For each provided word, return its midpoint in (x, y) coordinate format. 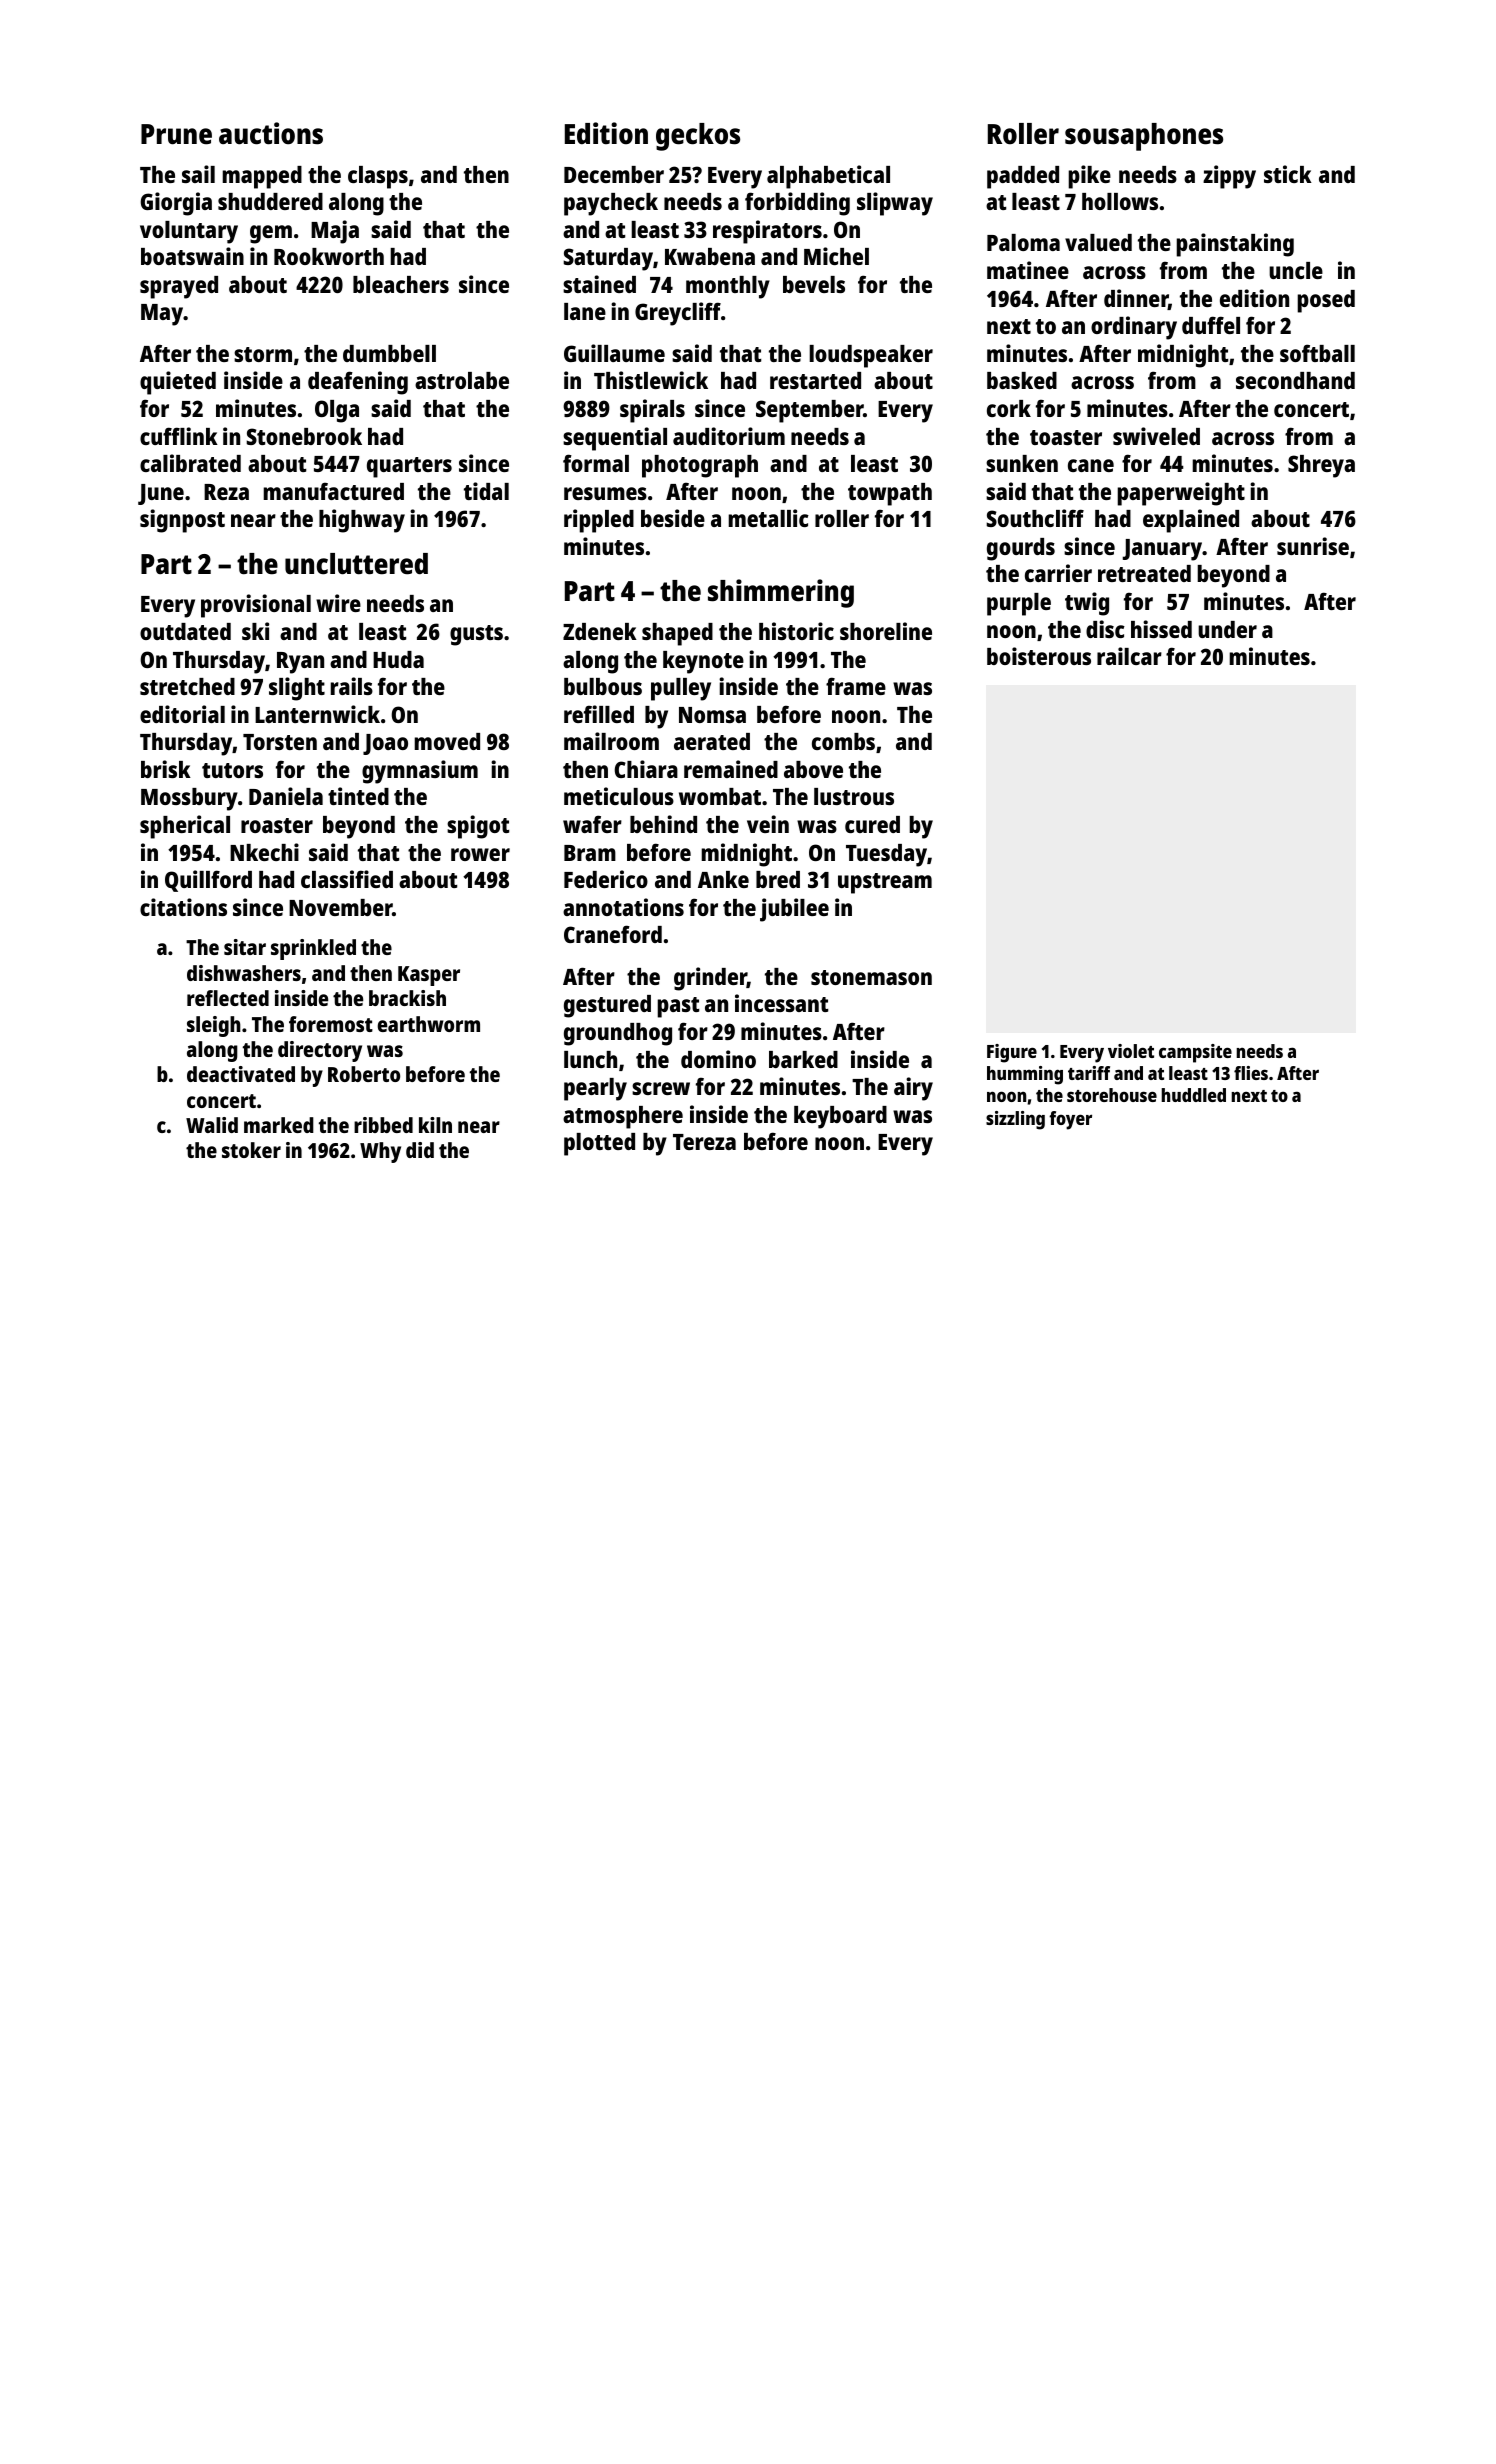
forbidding (797, 204)
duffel (1211, 325)
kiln (435, 1125)
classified (347, 879)
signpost (182, 521)
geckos (698, 137)
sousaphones (1144, 137)
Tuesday (886, 855)
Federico (606, 879)
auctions (271, 133)
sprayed (179, 287)
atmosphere (623, 1117)
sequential (615, 439)
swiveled (1156, 436)
